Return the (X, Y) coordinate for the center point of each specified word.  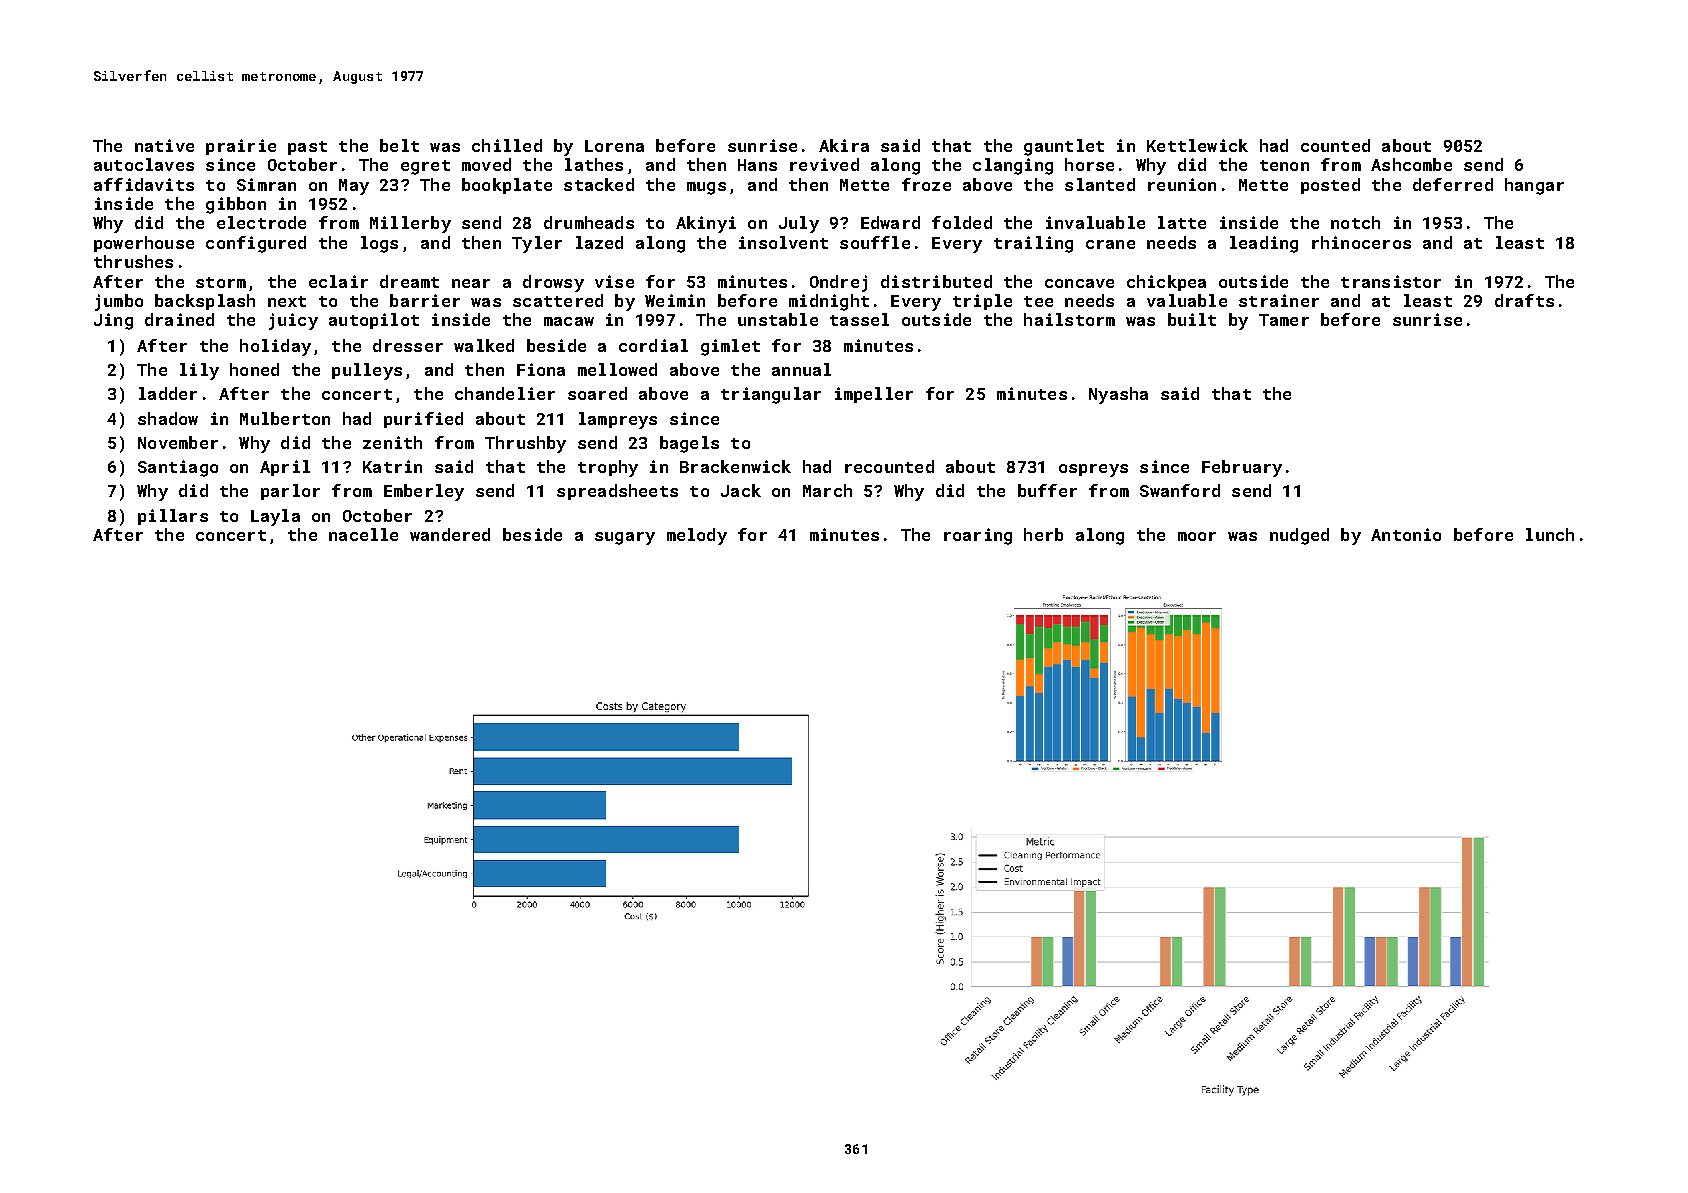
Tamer (1284, 320)
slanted (1100, 184)
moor (1197, 536)
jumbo (119, 302)
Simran (266, 184)
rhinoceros (1361, 242)
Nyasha (1118, 395)
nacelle (363, 534)
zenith (392, 442)
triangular (771, 395)
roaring (978, 536)
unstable (778, 319)
